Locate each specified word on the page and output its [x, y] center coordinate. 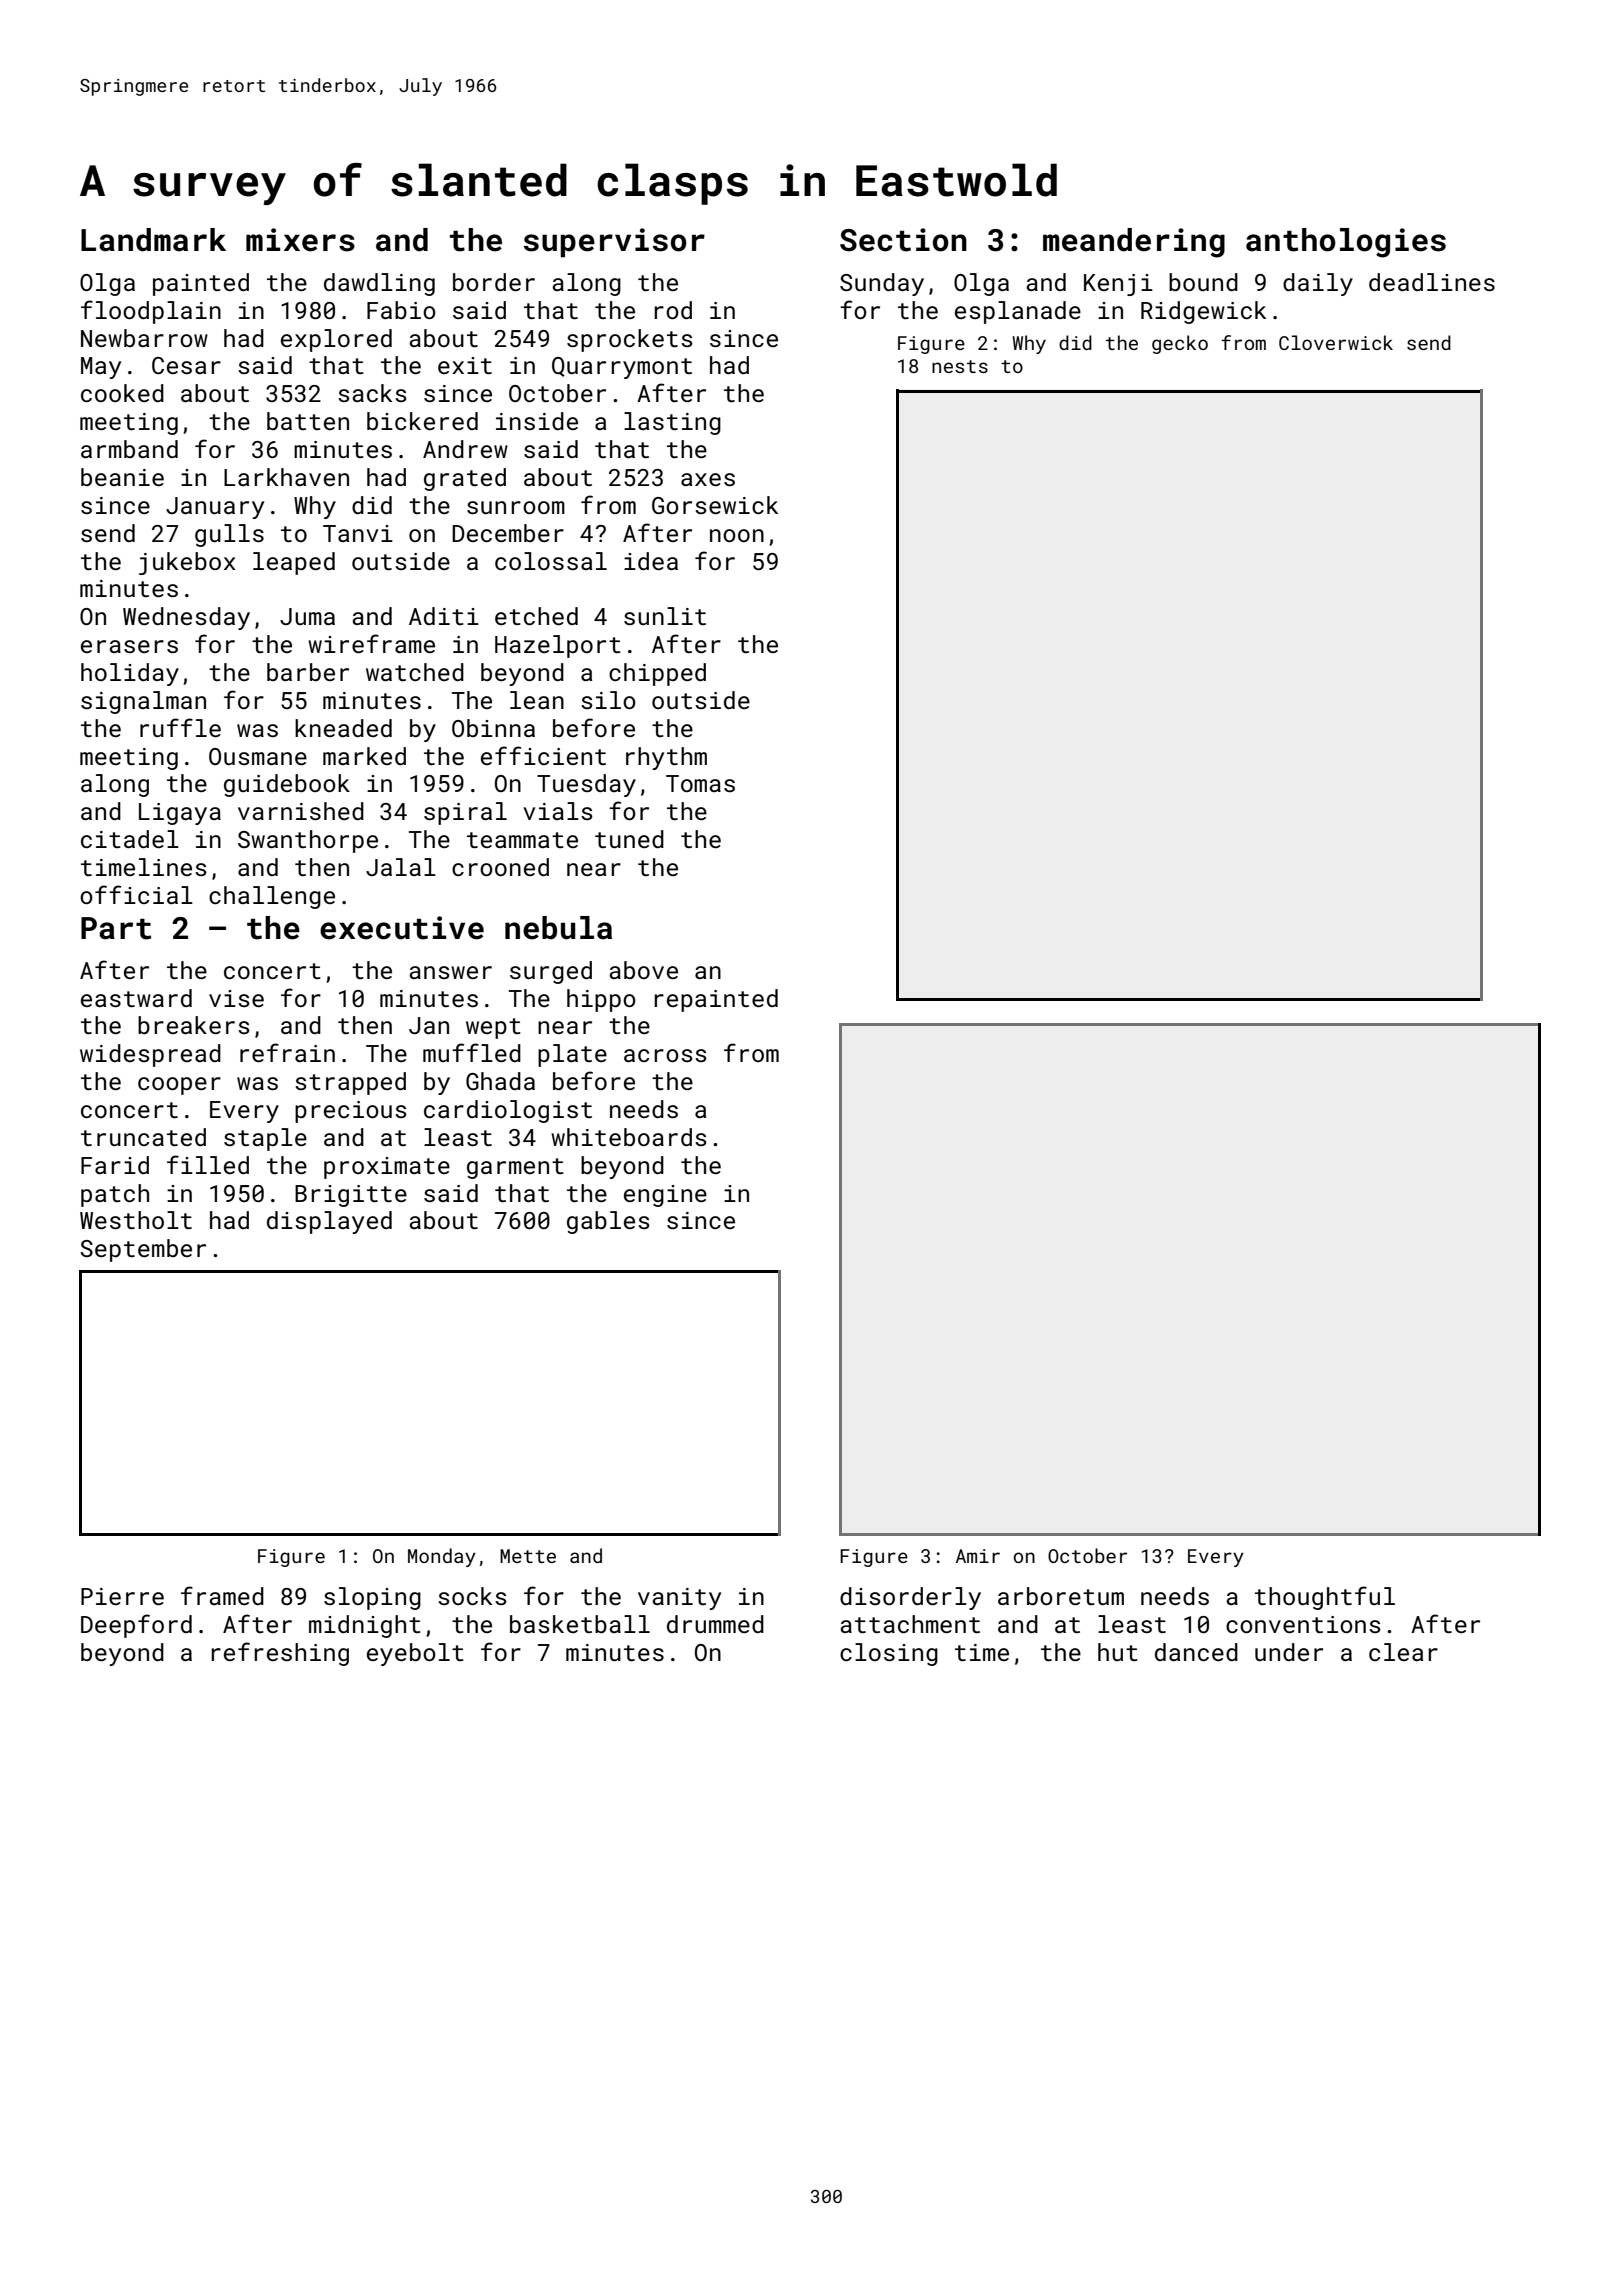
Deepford [136, 1626]
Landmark [153, 240]
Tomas [700, 783]
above [643, 970]
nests [960, 366]
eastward [136, 998]
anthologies [1346, 243]
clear [1403, 1652]
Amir [978, 1556]
